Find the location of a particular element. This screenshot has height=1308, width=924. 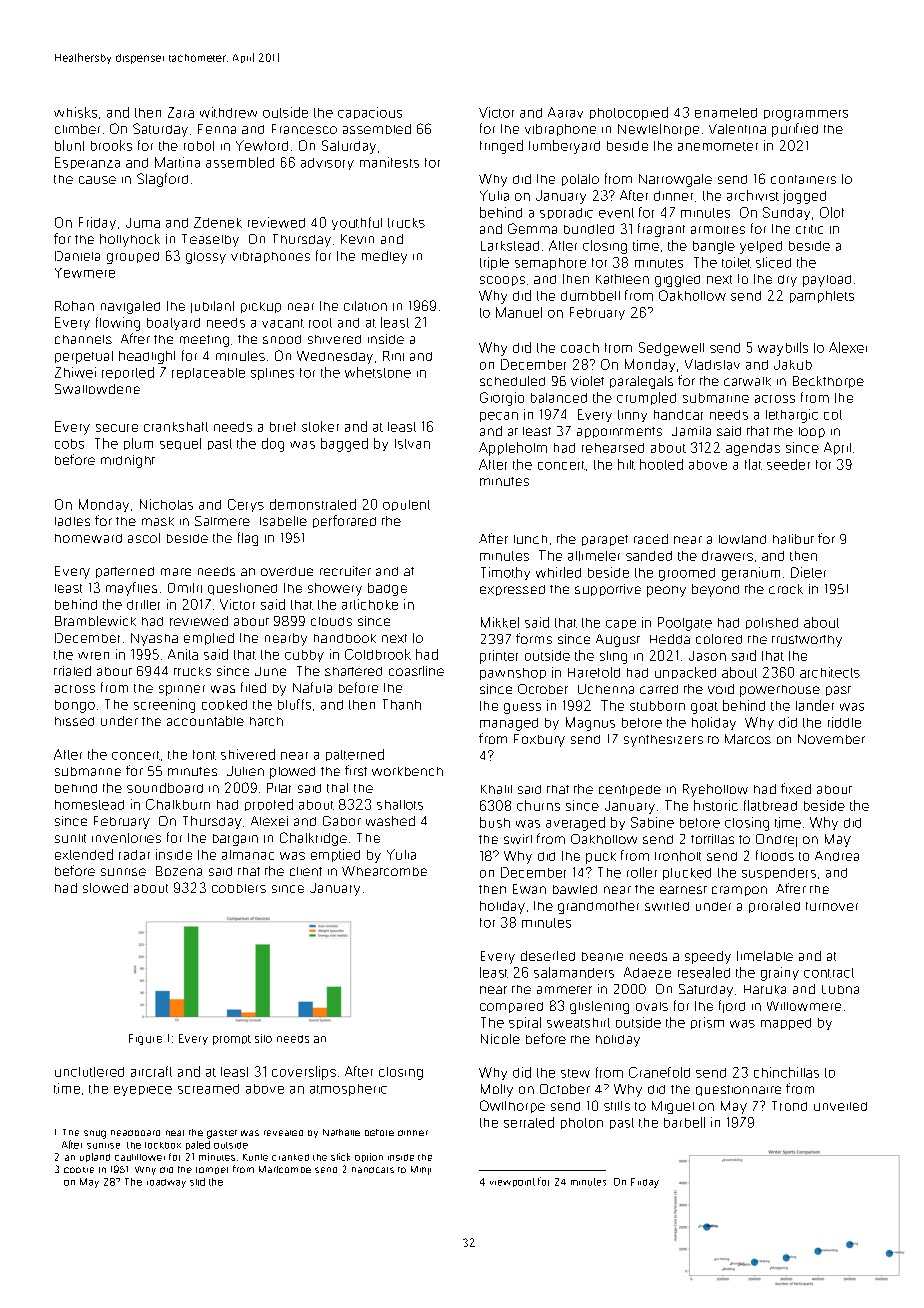

riddle is located at coordinates (844, 722).
